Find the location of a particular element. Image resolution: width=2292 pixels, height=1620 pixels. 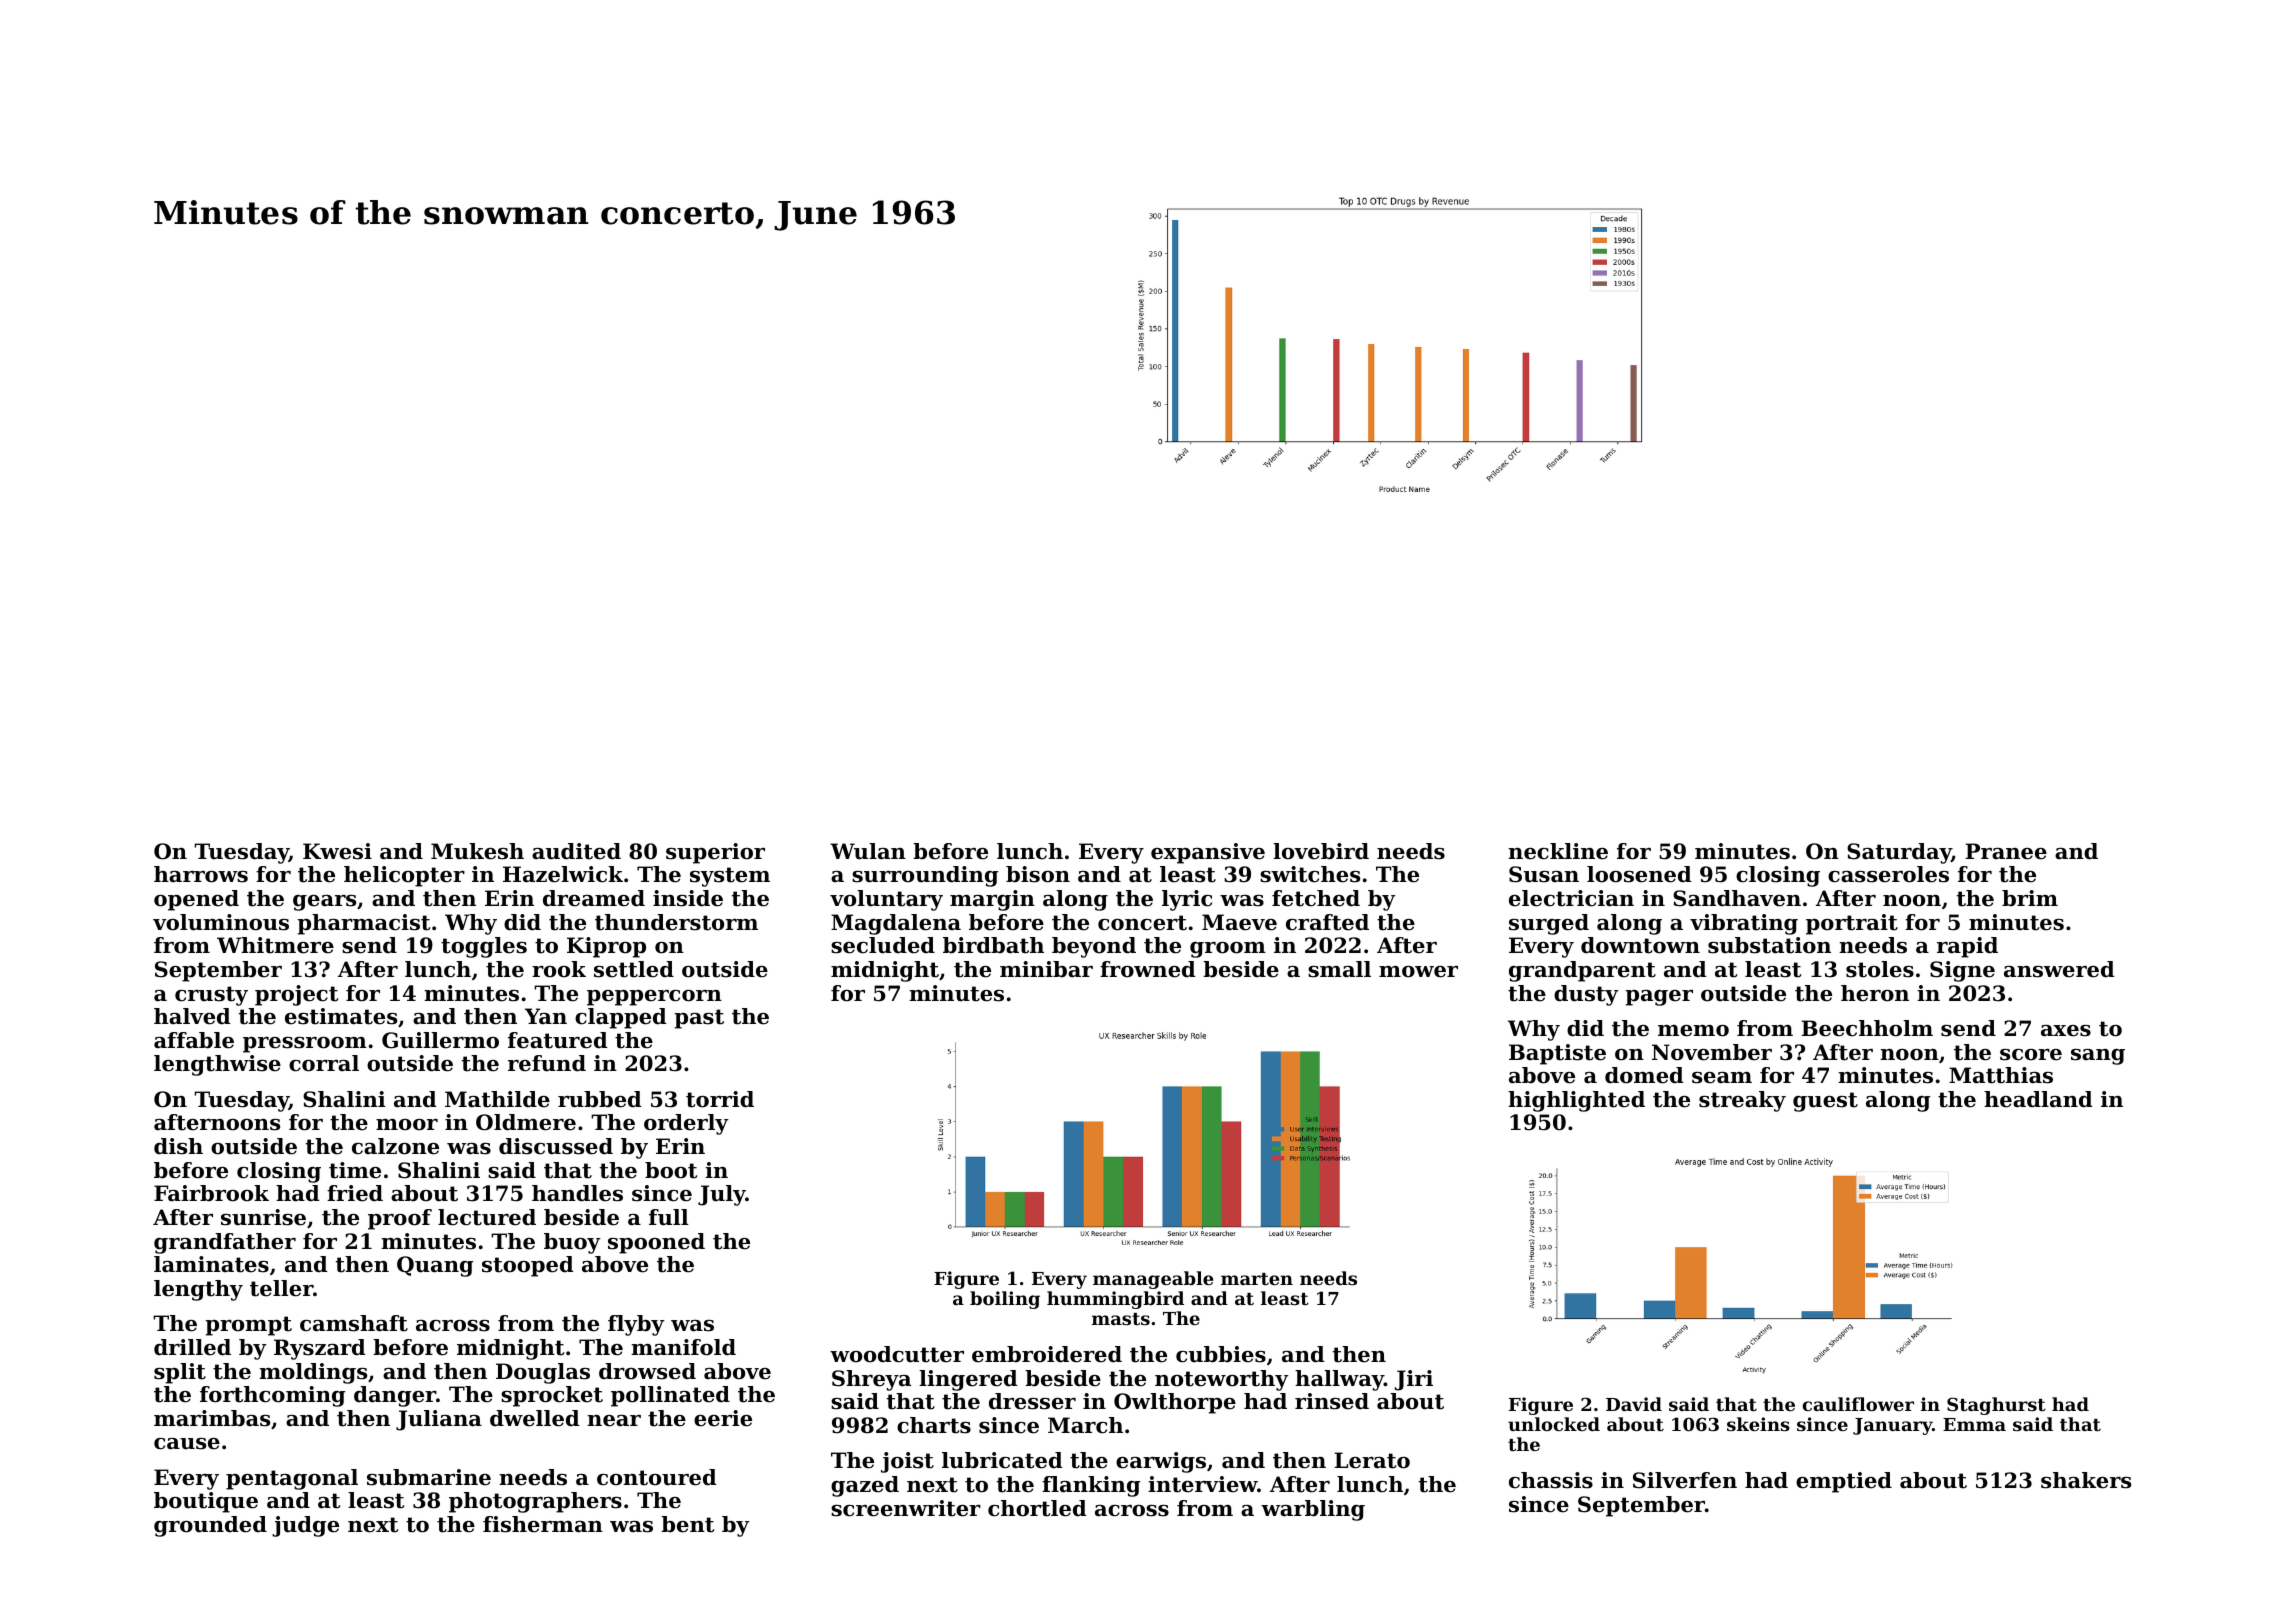

moor is located at coordinates (407, 1125).
